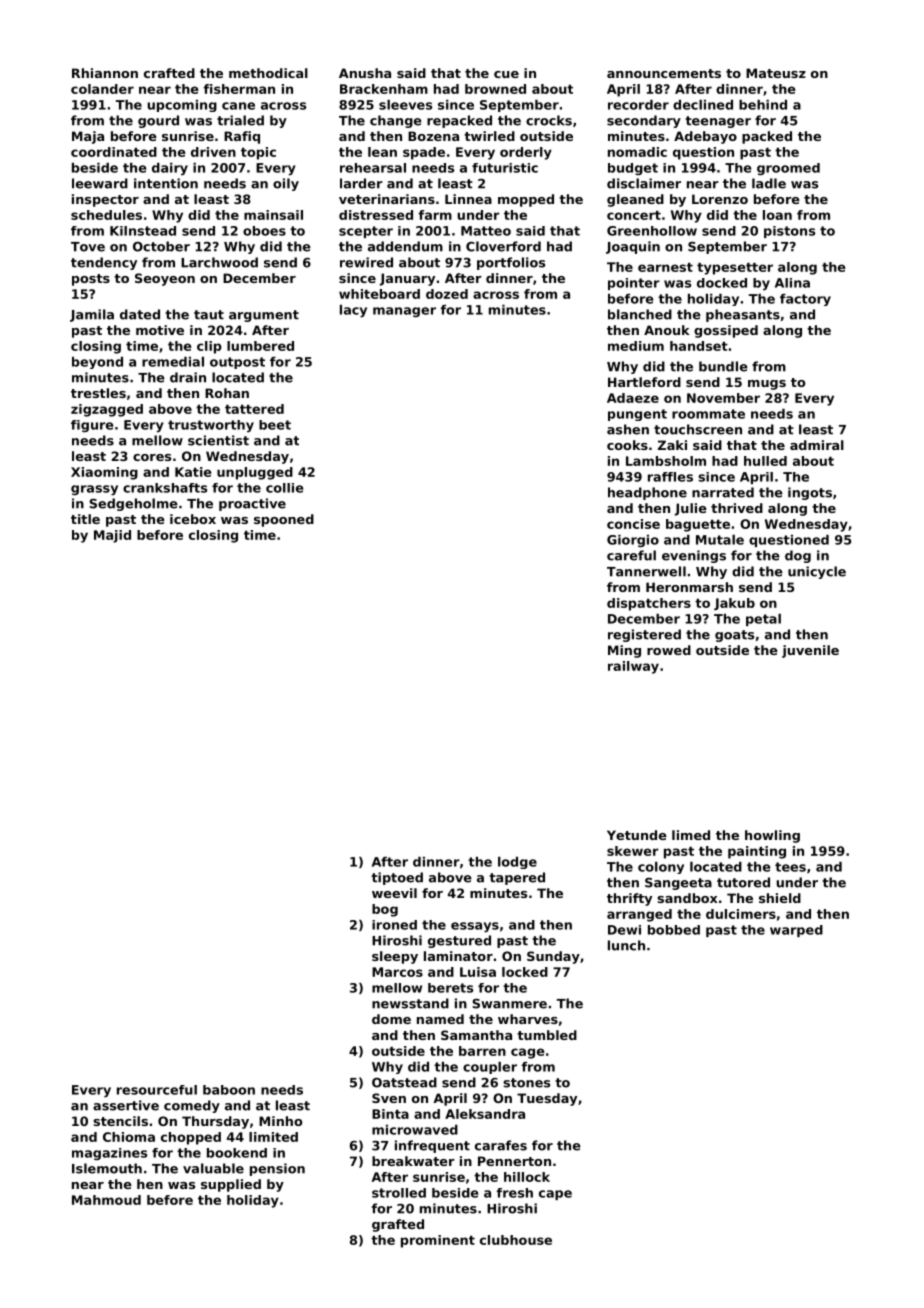 This screenshot has width=924, height=1308. What do you see at coordinates (555, 1195) in the screenshot?
I see `cape` at bounding box center [555, 1195].
